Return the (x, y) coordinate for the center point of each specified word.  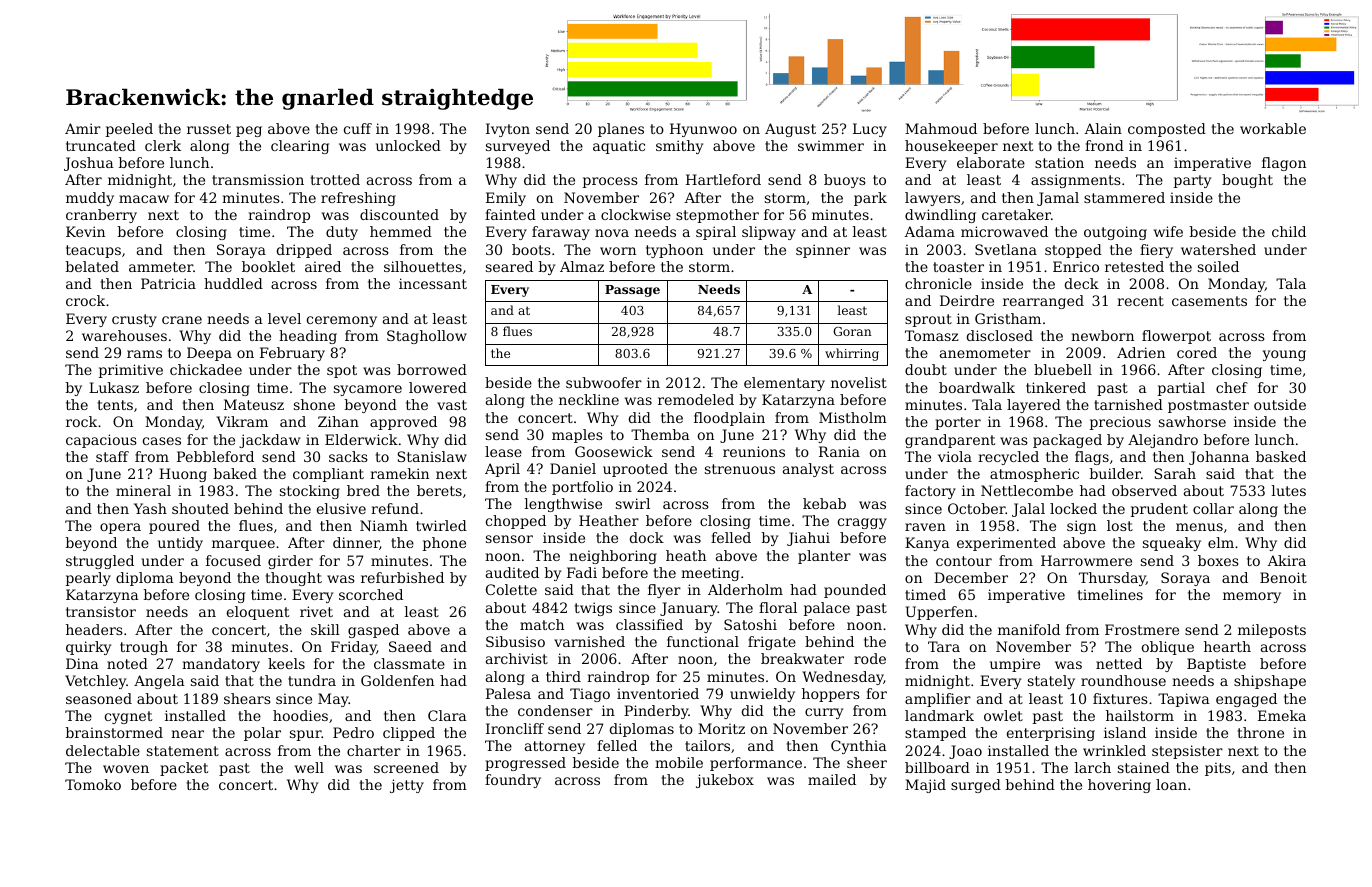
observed (1144, 490)
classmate (409, 663)
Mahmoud (941, 128)
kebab (824, 503)
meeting (710, 574)
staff (112, 456)
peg (249, 131)
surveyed (518, 147)
